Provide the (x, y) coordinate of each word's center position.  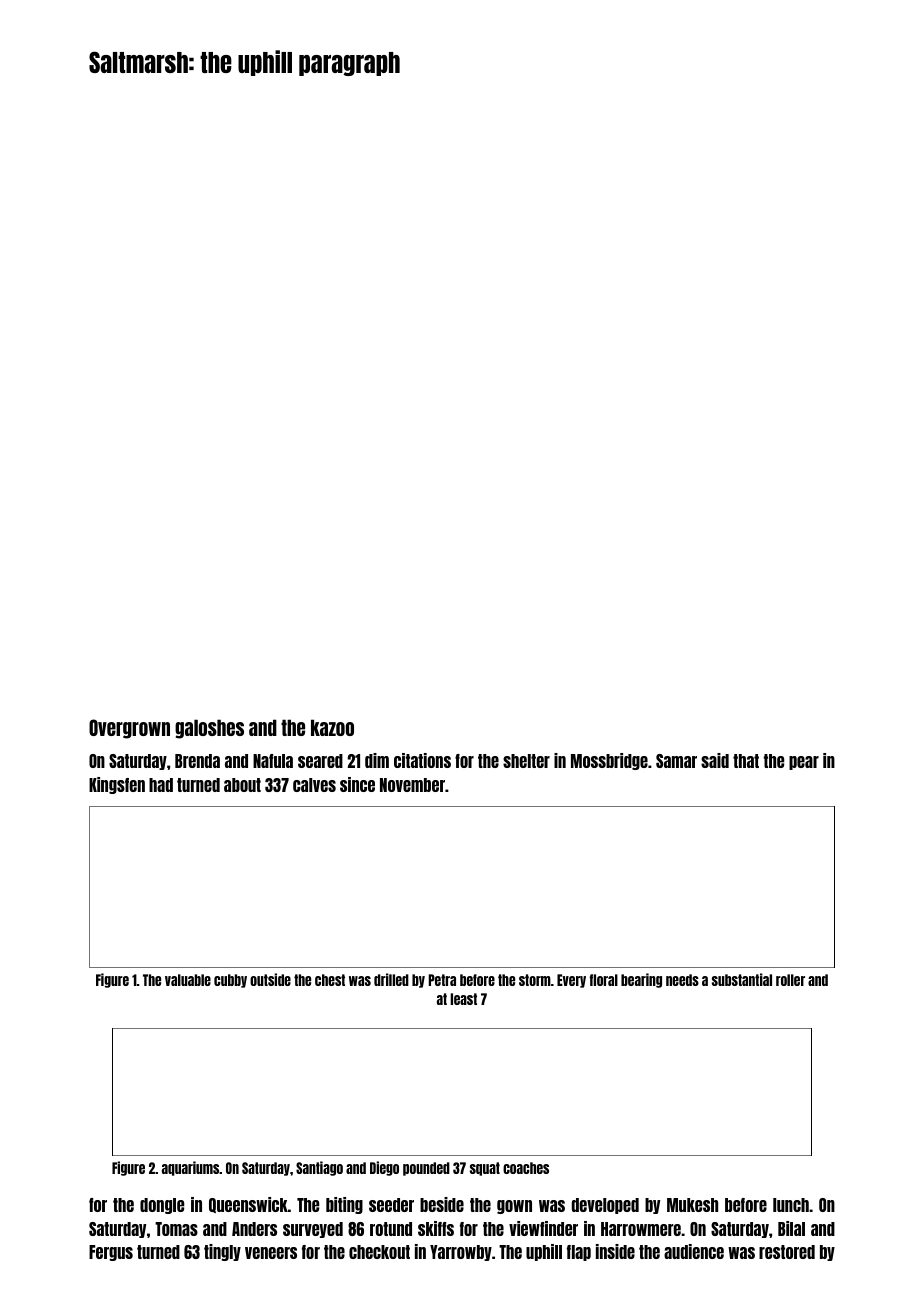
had (161, 785)
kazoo (332, 727)
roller (790, 980)
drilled (391, 979)
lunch (791, 1205)
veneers (271, 1253)
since (357, 784)
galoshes (209, 729)
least (463, 999)
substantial (742, 979)
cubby (230, 981)
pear (804, 763)
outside (270, 979)
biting (344, 1205)
